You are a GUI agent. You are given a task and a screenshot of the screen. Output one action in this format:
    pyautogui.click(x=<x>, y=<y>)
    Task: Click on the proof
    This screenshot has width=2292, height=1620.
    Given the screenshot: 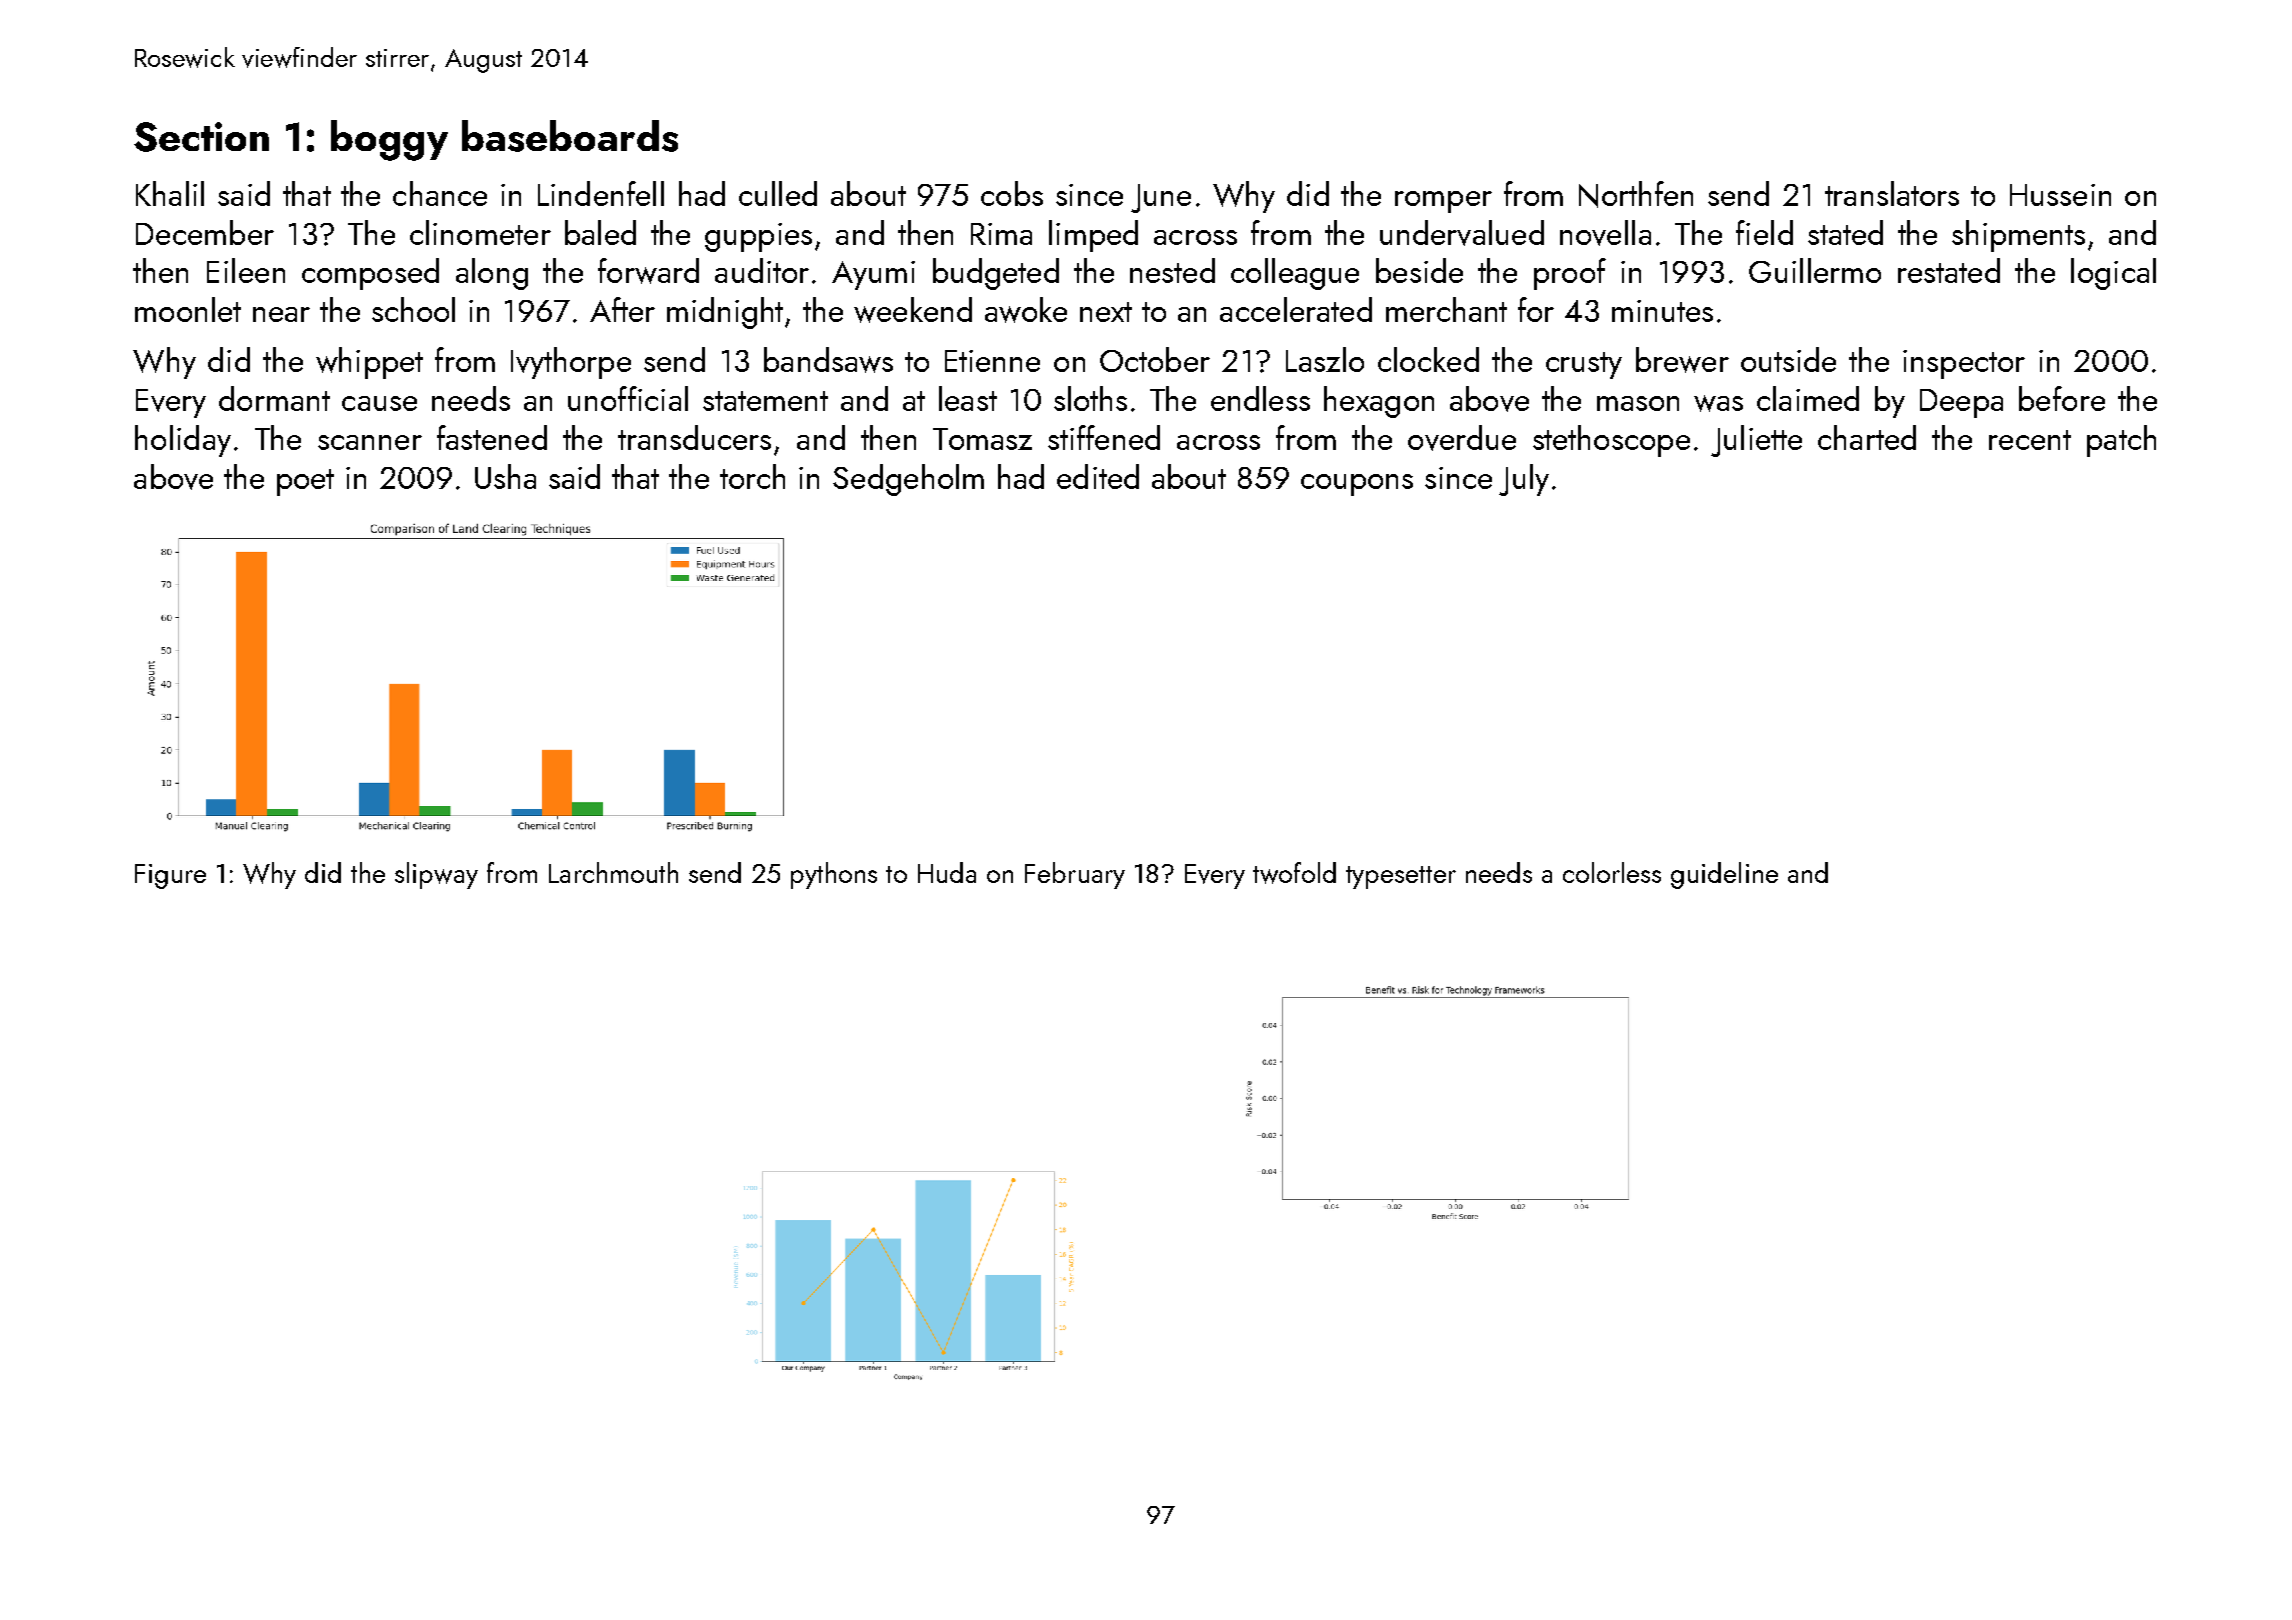 What is the action you would take?
    pyautogui.click(x=1570, y=274)
